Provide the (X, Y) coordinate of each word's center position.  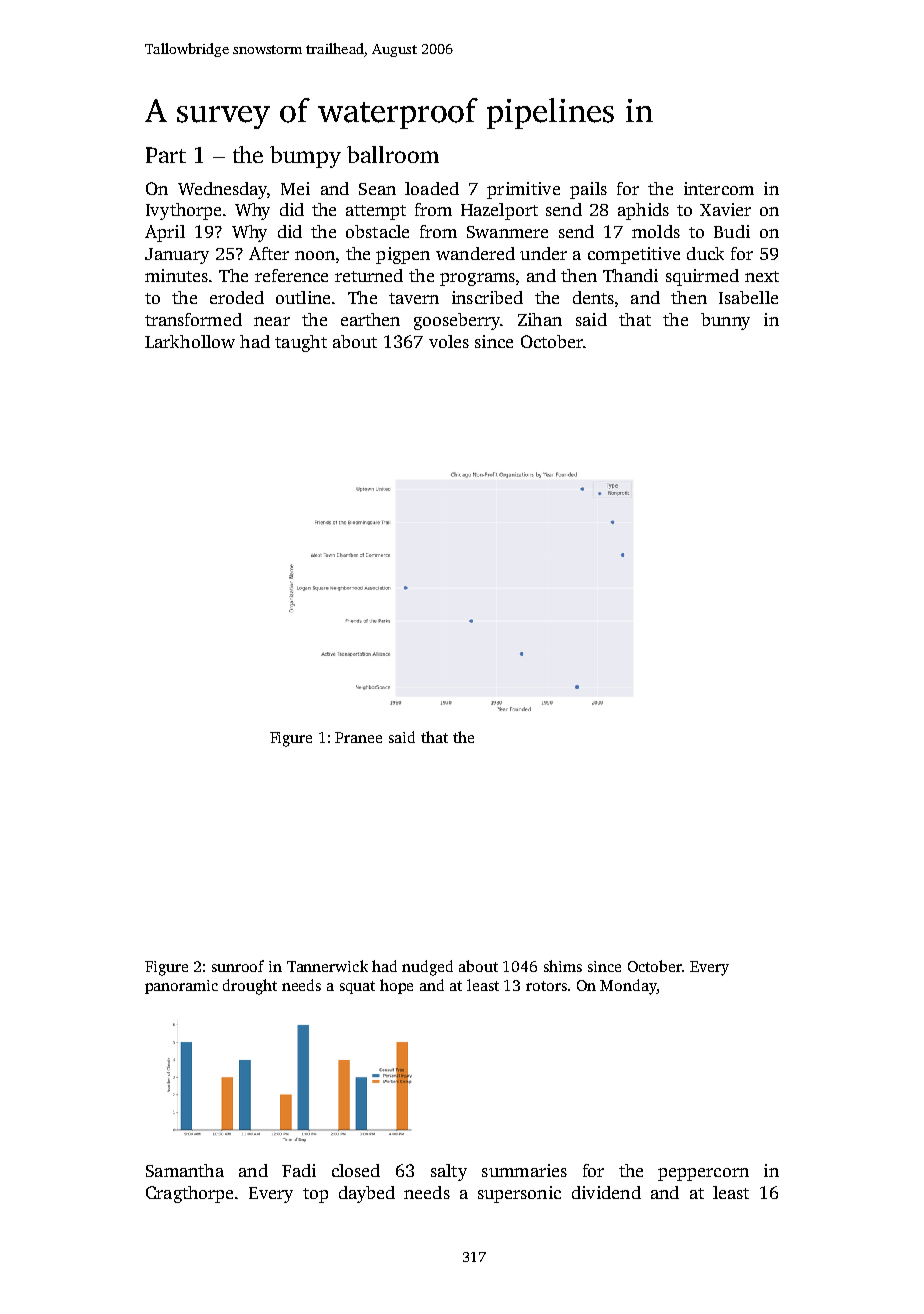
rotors (546, 986)
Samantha (185, 1170)
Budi (732, 231)
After (269, 253)
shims (563, 966)
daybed (367, 1194)
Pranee (358, 737)
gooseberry (457, 321)
